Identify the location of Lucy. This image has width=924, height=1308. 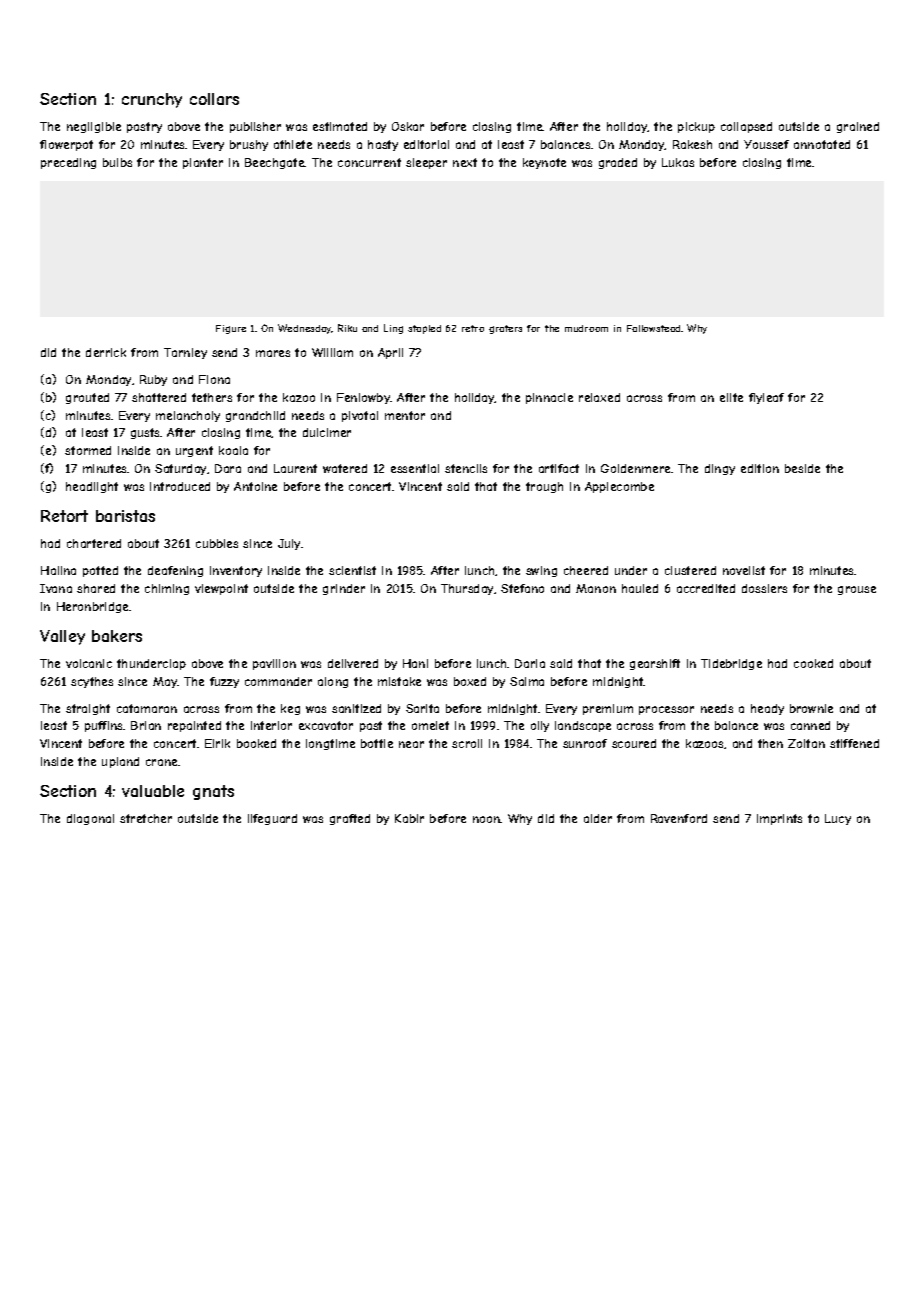
(838, 819).
